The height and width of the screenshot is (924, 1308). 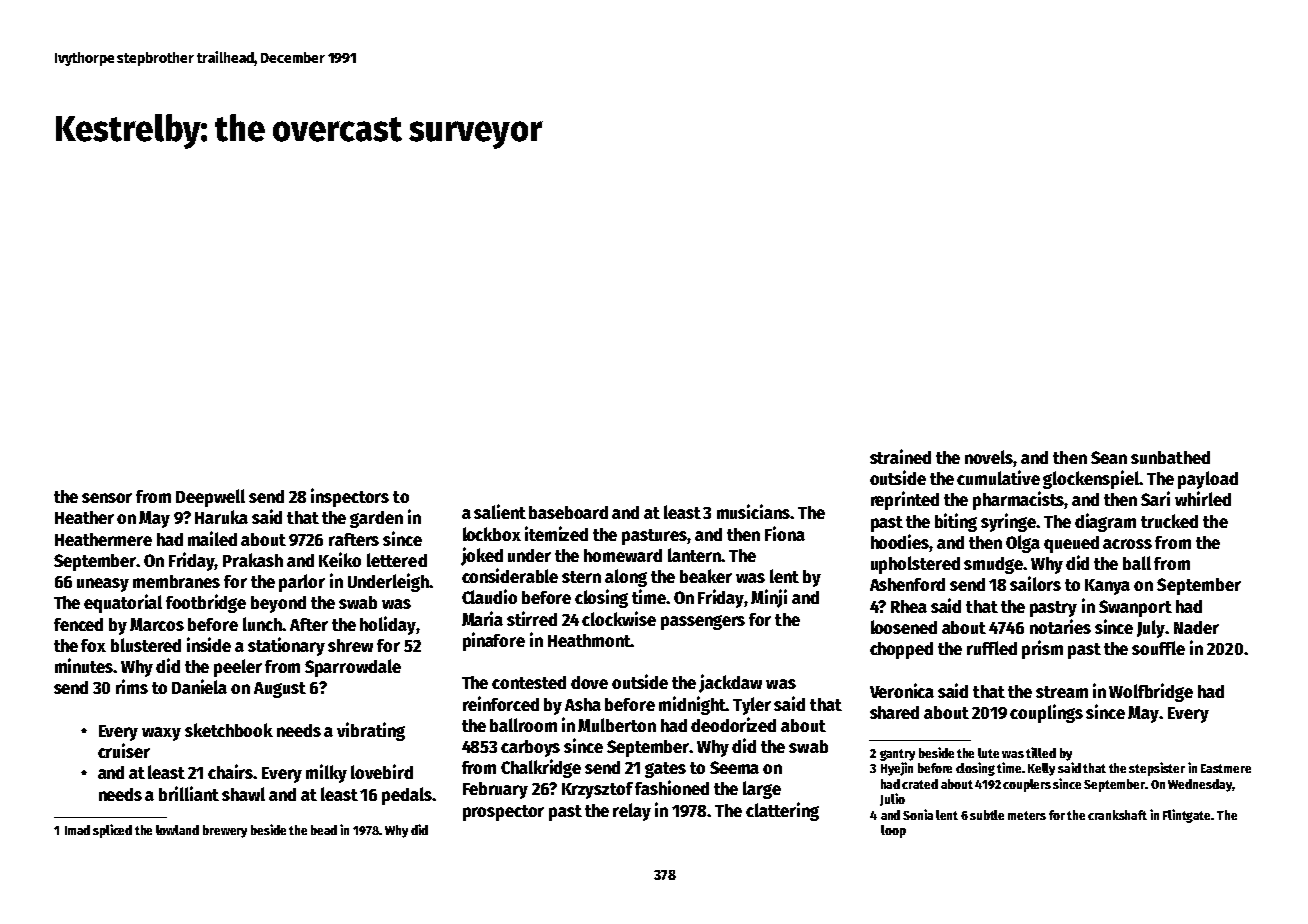 I want to click on Deepwell, so click(x=210, y=498).
